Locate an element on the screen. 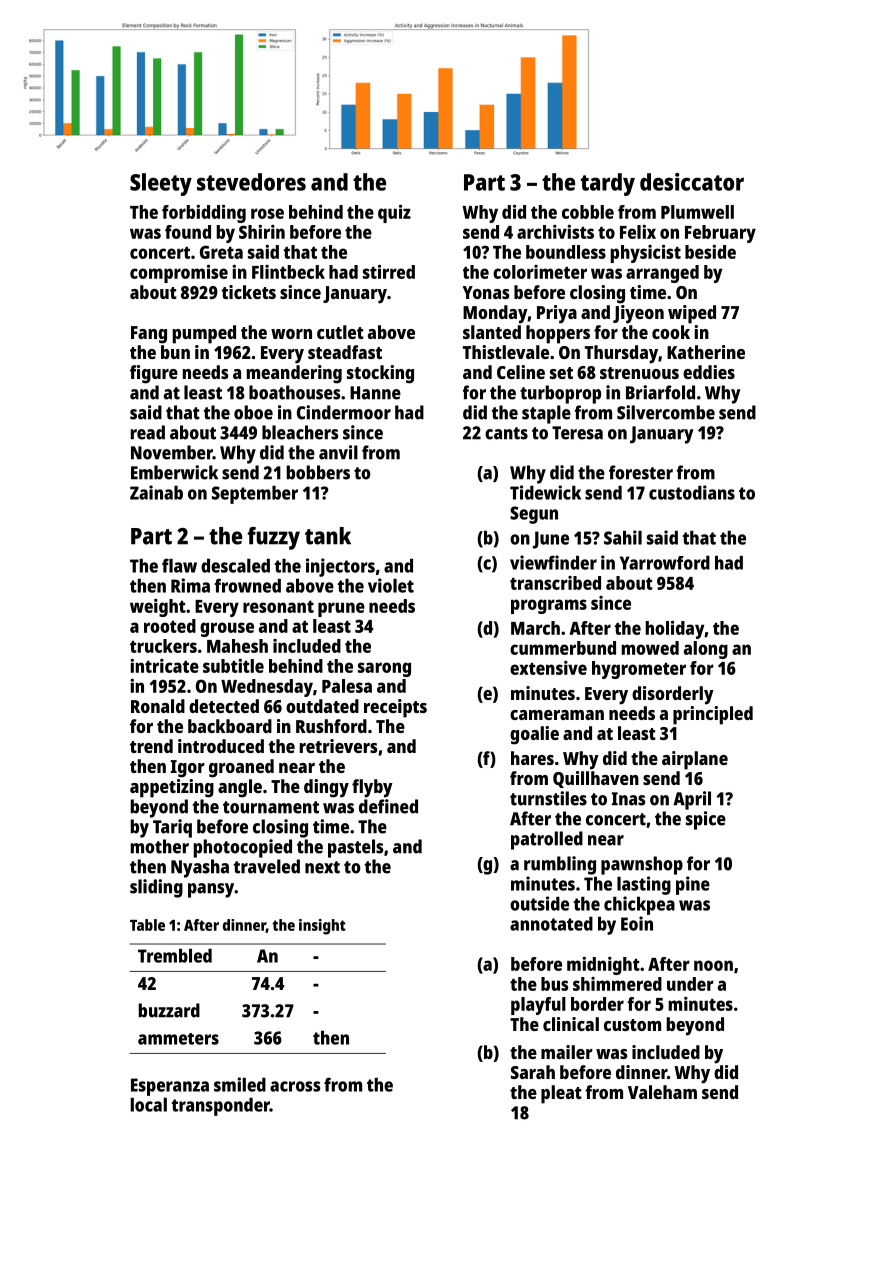  Sahil is located at coordinates (623, 537).
